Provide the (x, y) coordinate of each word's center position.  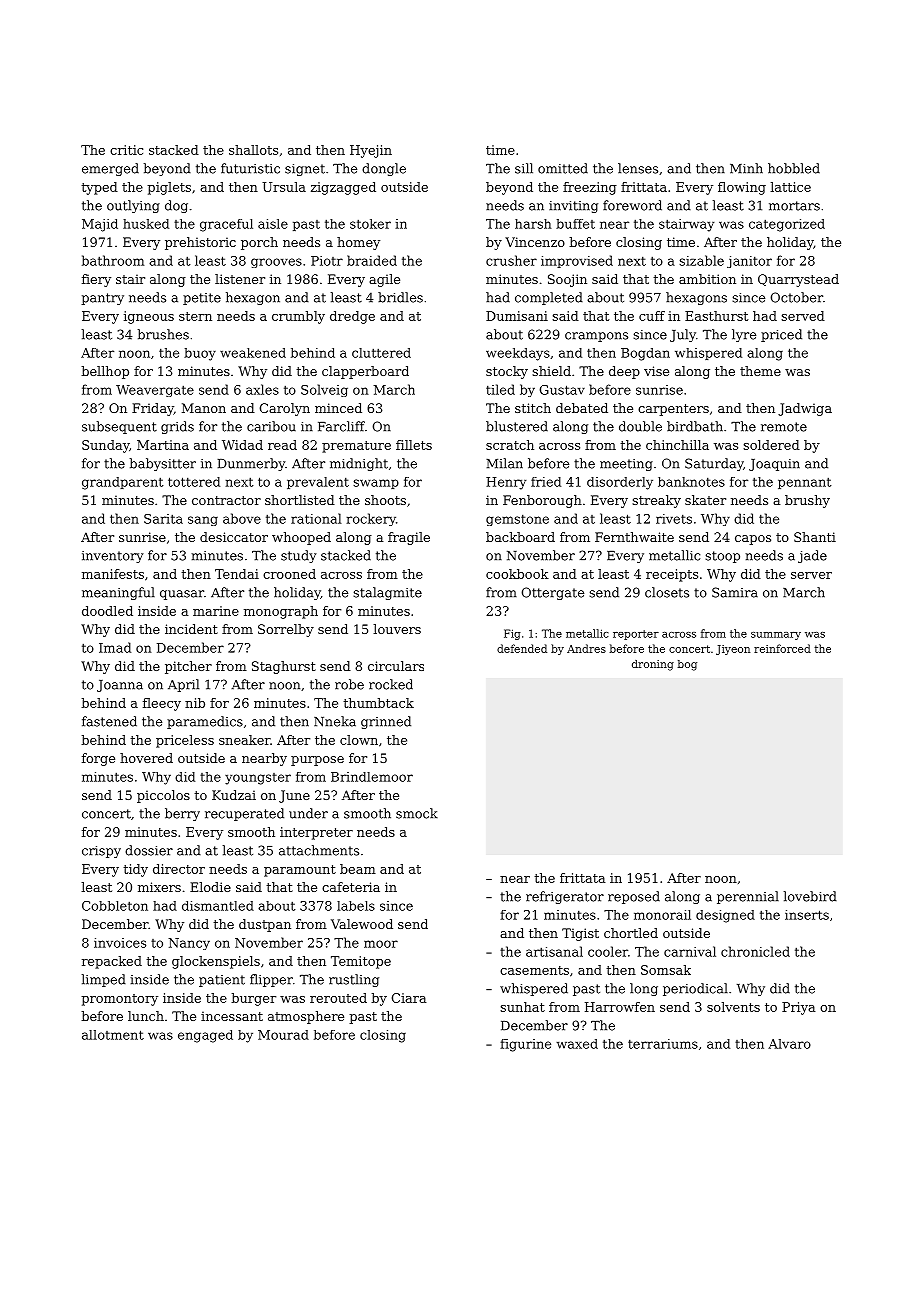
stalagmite (388, 593)
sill (524, 168)
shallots (253, 150)
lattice (790, 187)
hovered (146, 758)
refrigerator (565, 897)
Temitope (361, 962)
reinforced (782, 648)
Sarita (163, 519)
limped (104, 980)
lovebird (810, 896)
